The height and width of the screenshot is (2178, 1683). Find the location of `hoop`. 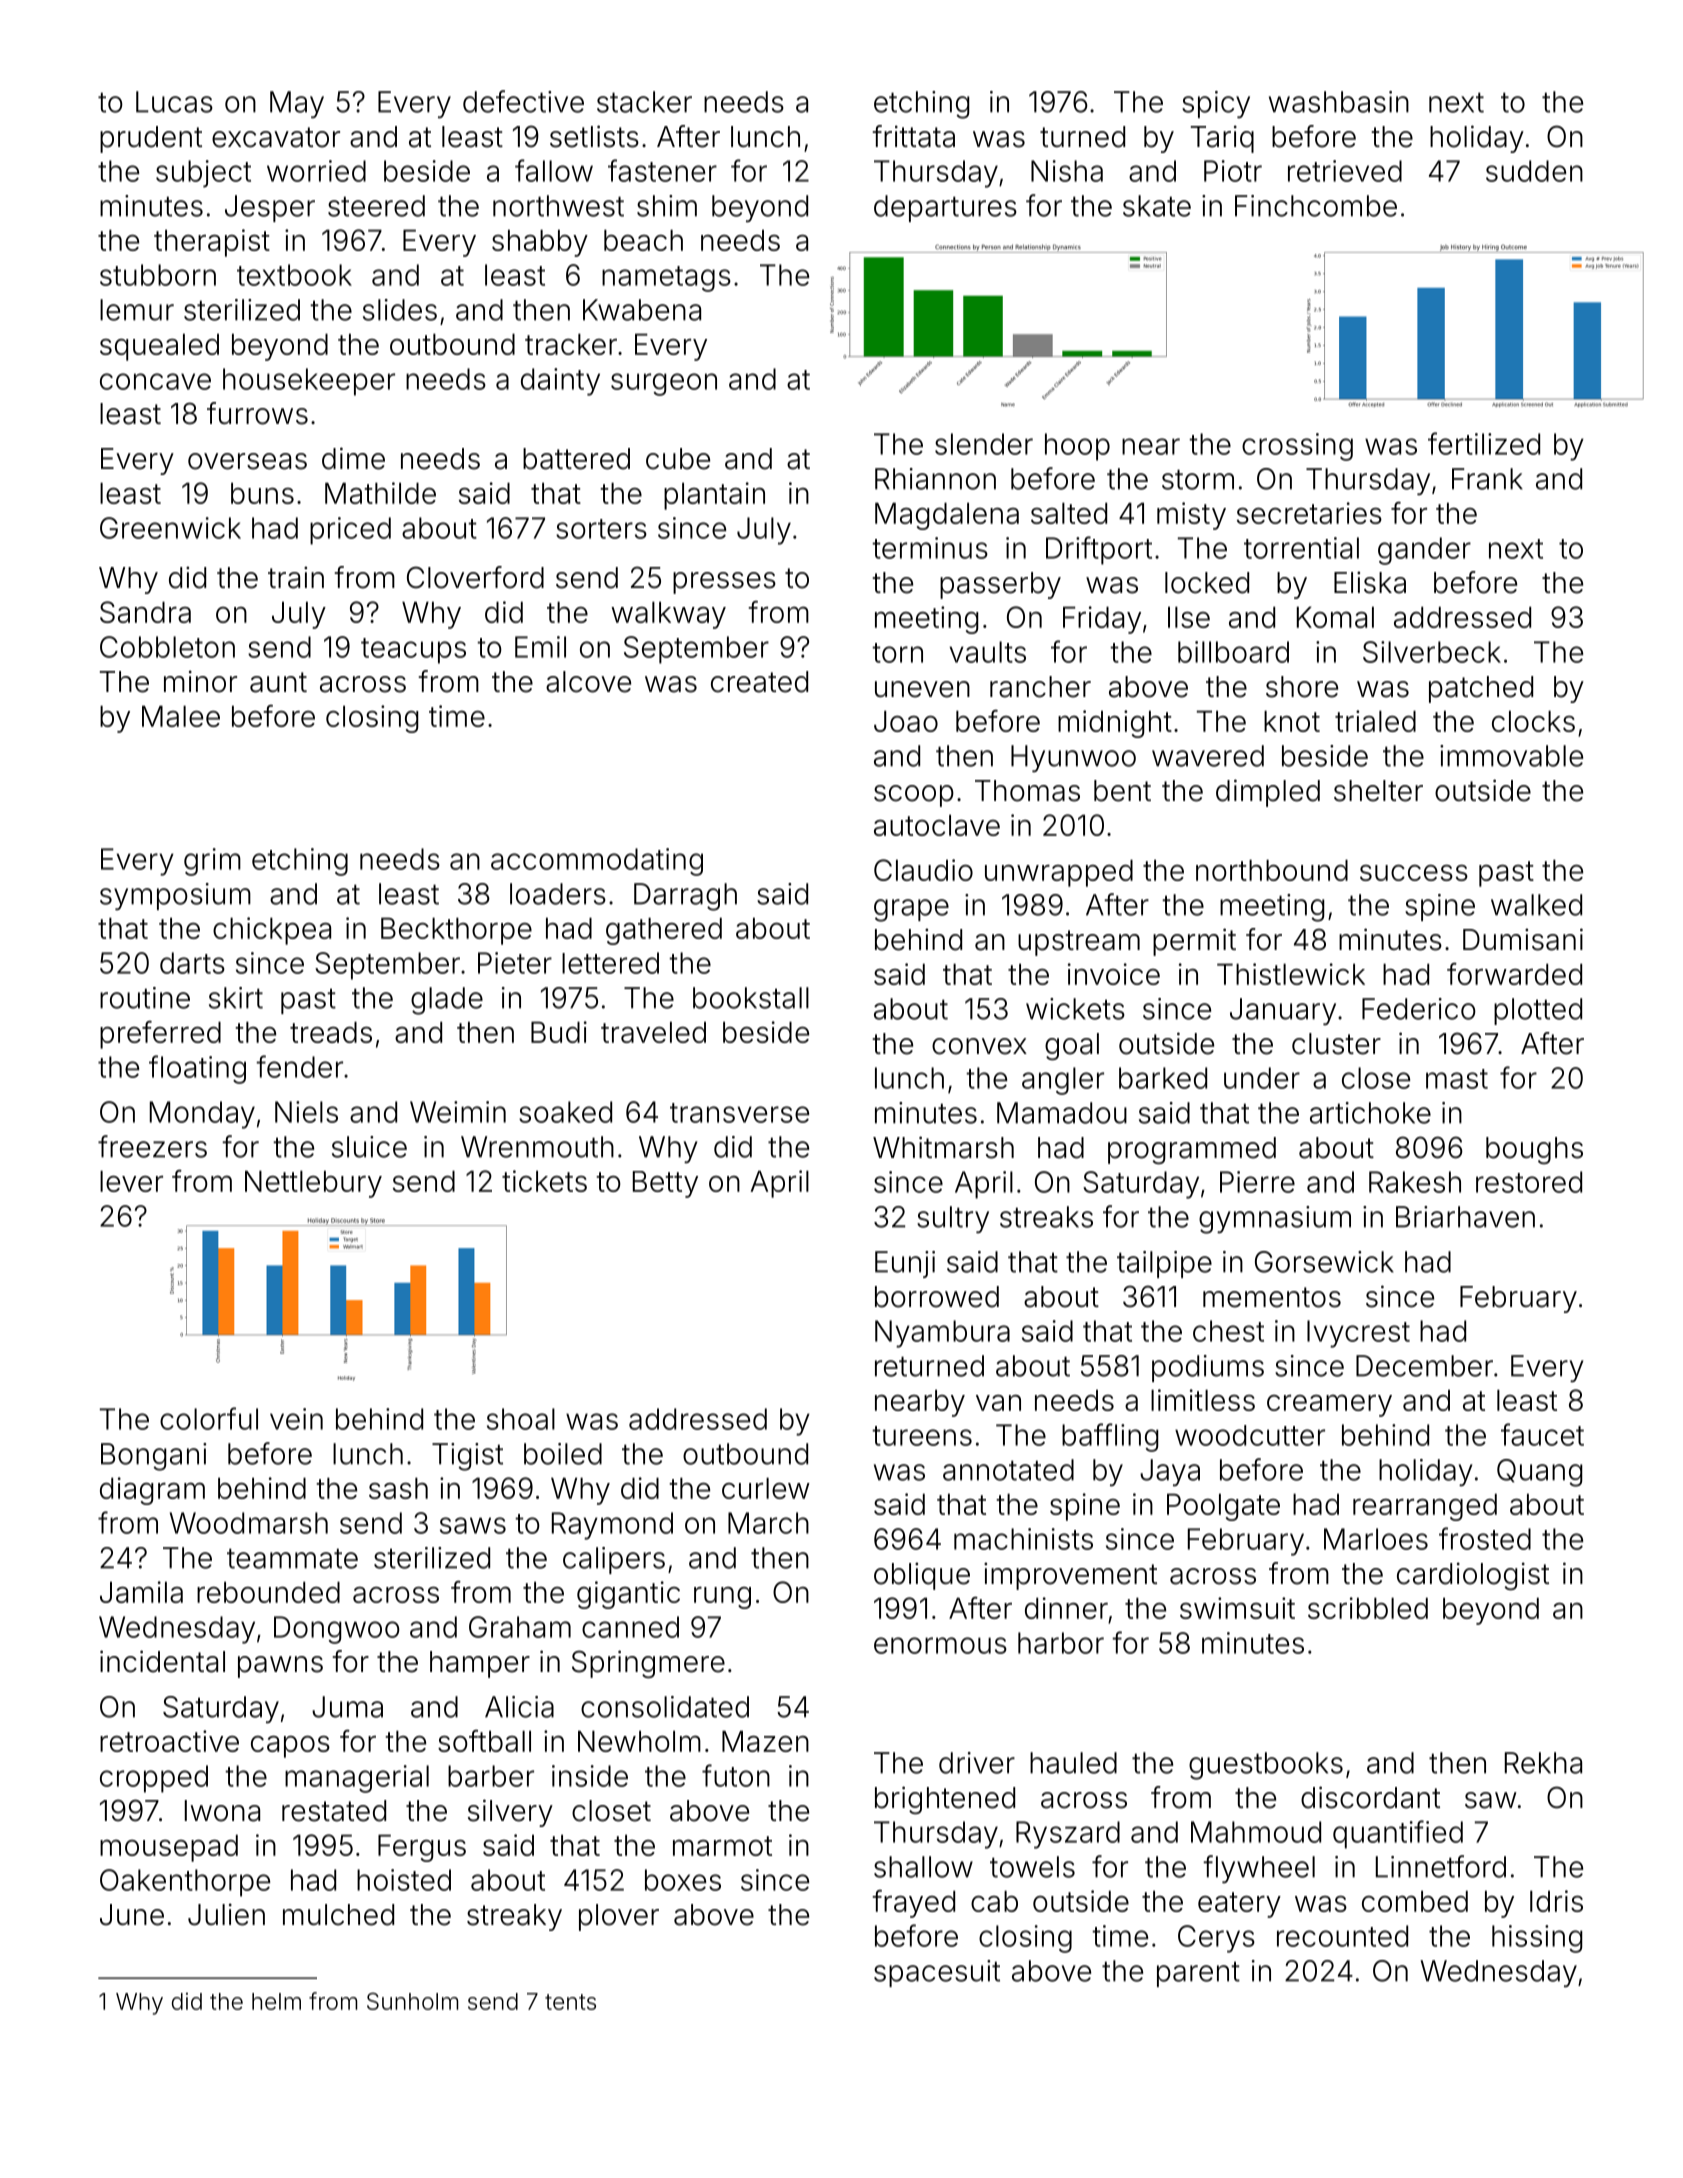

hoop is located at coordinates (1077, 447).
